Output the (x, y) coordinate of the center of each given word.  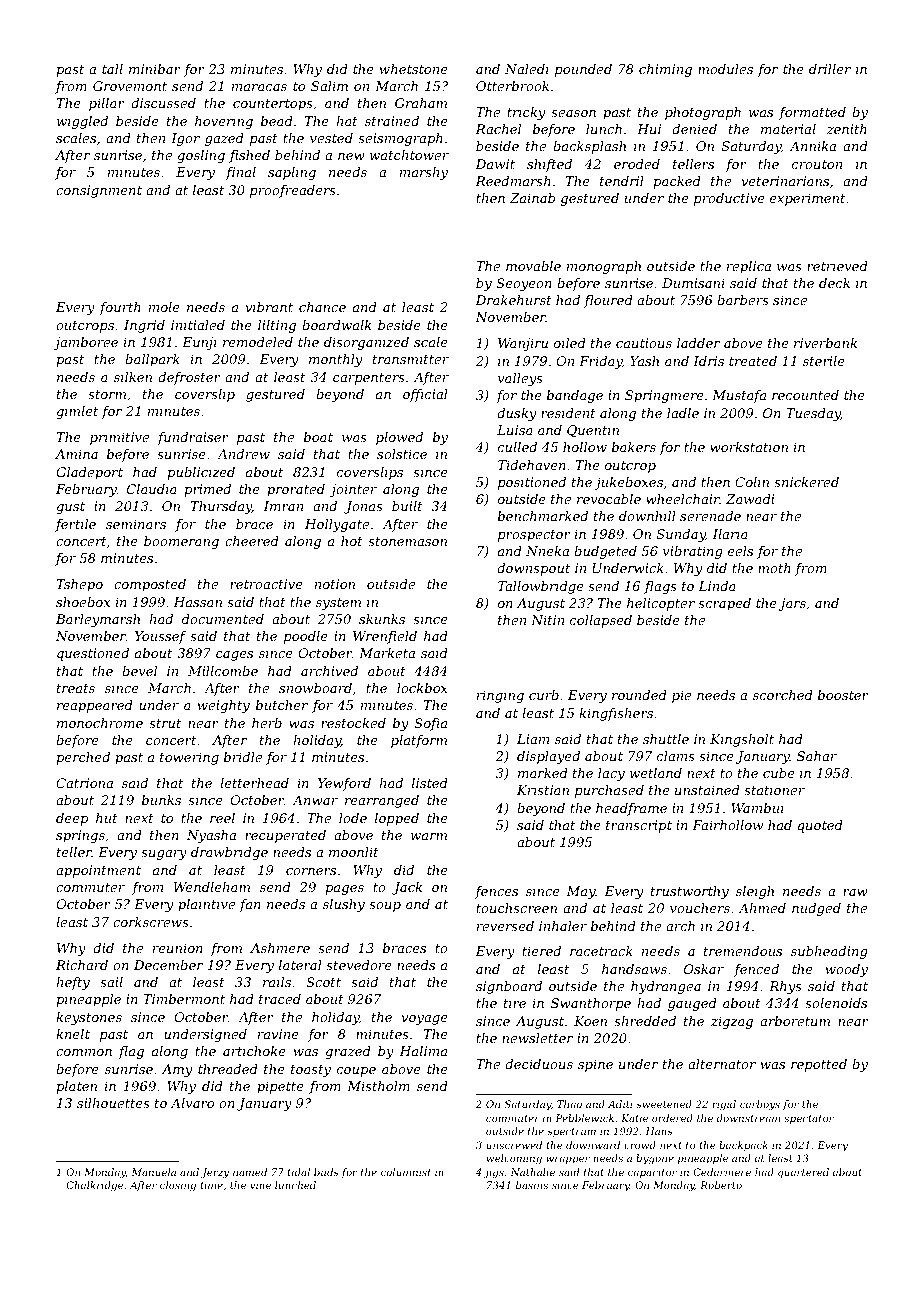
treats (76, 688)
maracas (259, 87)
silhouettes (113, 1103)
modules (725, 69)
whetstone (413, 69)
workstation (749, 447)
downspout (533, 569)
